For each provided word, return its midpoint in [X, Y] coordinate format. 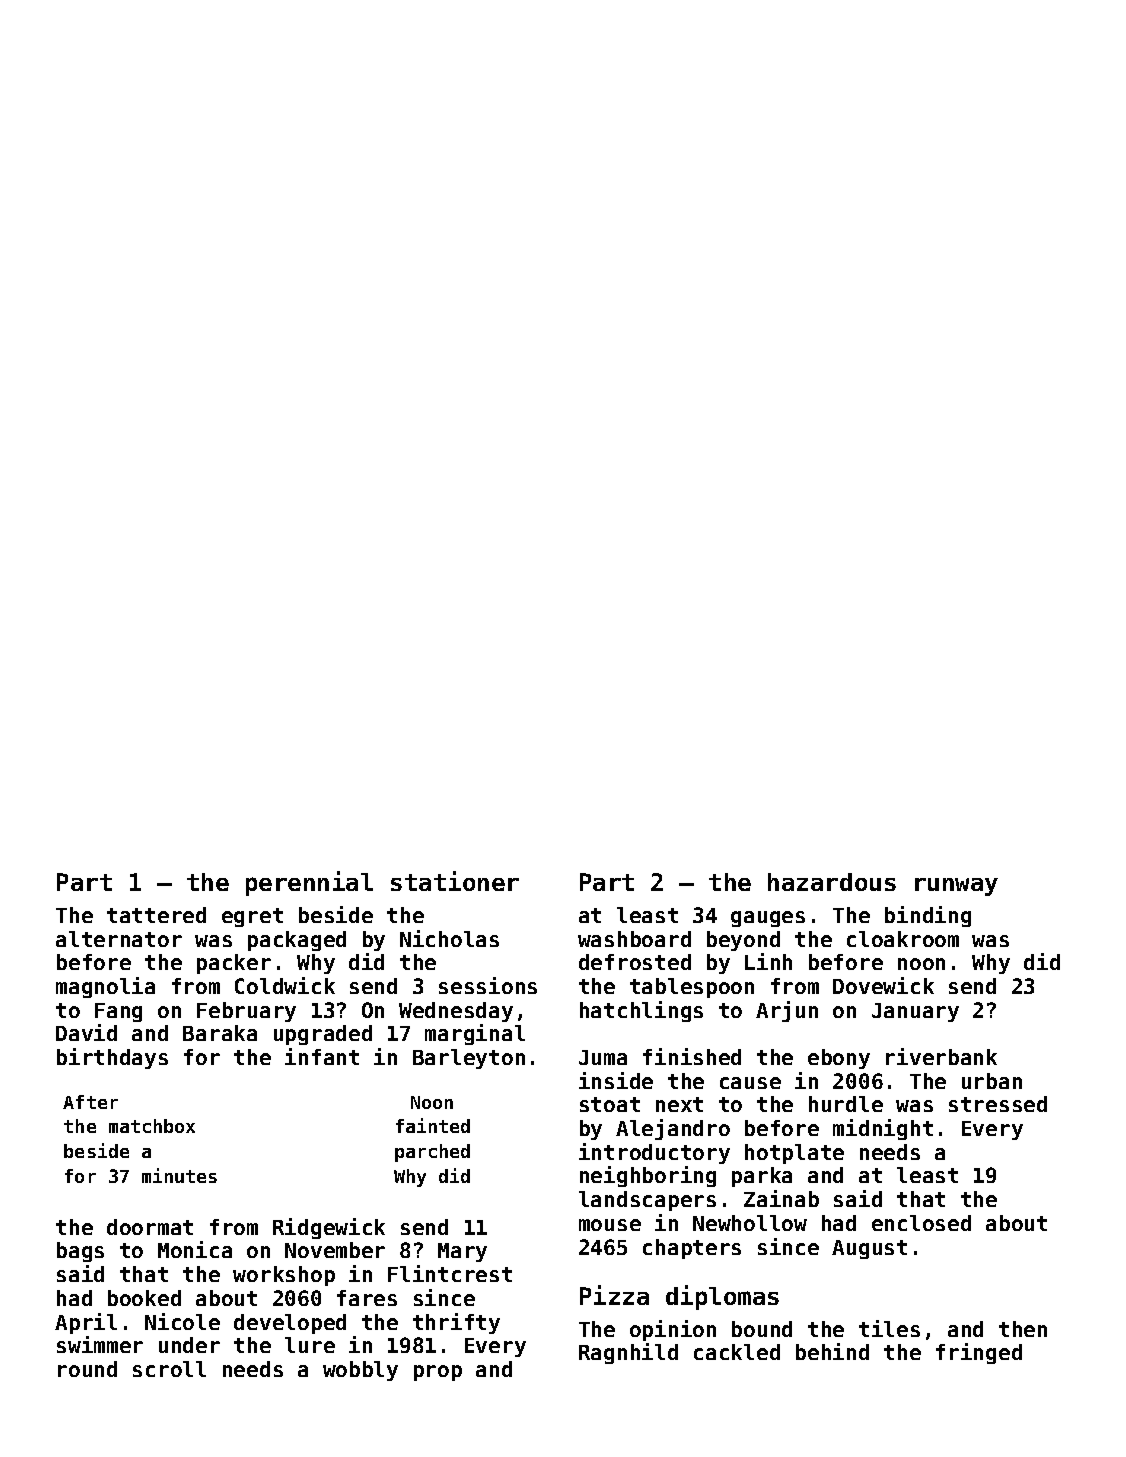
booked [144, 1298]
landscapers [647, 1201]
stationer [455, 881]
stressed [998, 1104]
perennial [309, 883]
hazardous [832, 882]
